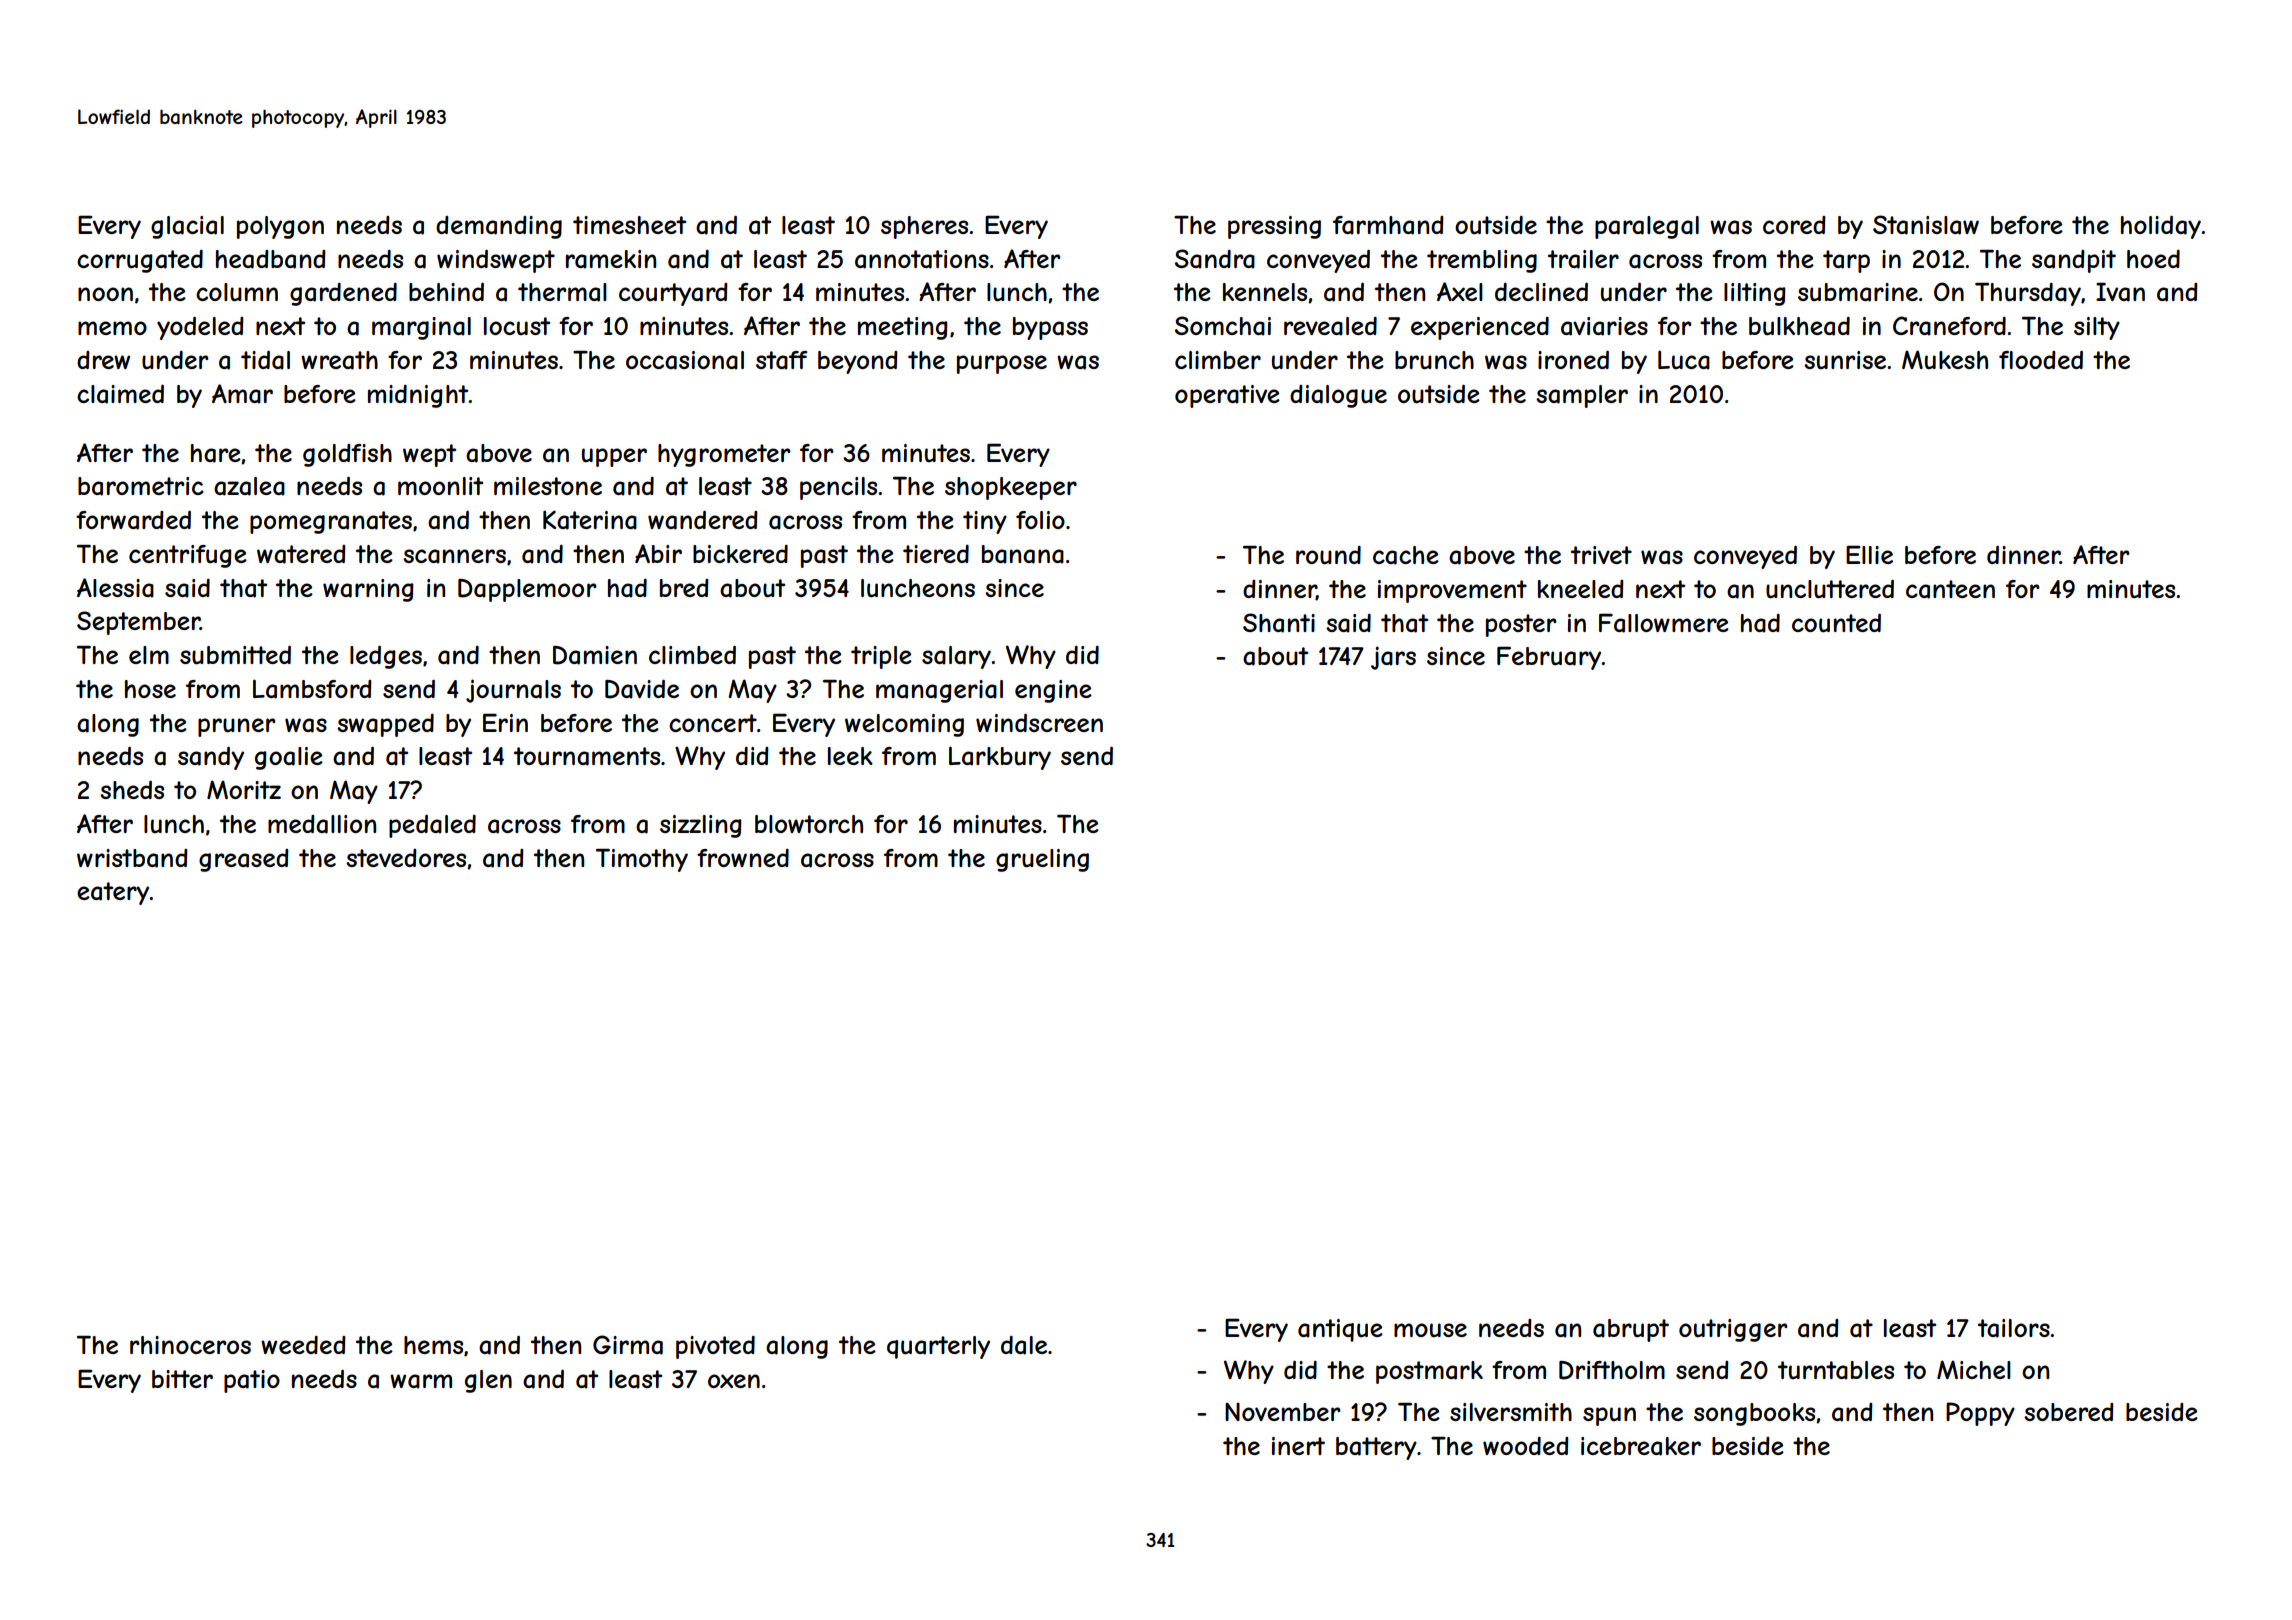  Describe the element at coordinates (642, 860) in the page. I see `Timothy` at that location.
